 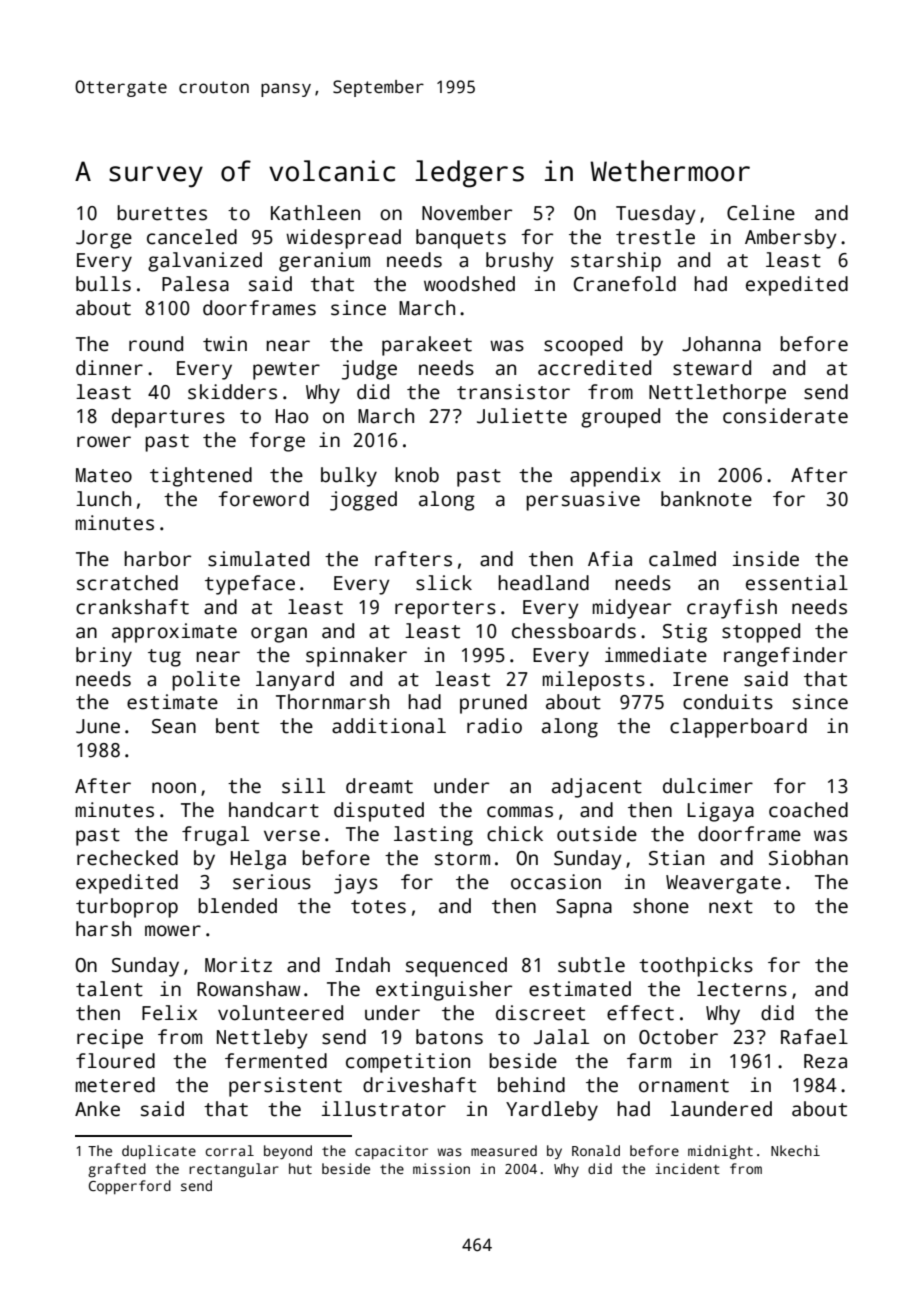 What do you see at coordinates (285, 1087) in the image?
I see `persistent` at bounding box center [285, 1087].
